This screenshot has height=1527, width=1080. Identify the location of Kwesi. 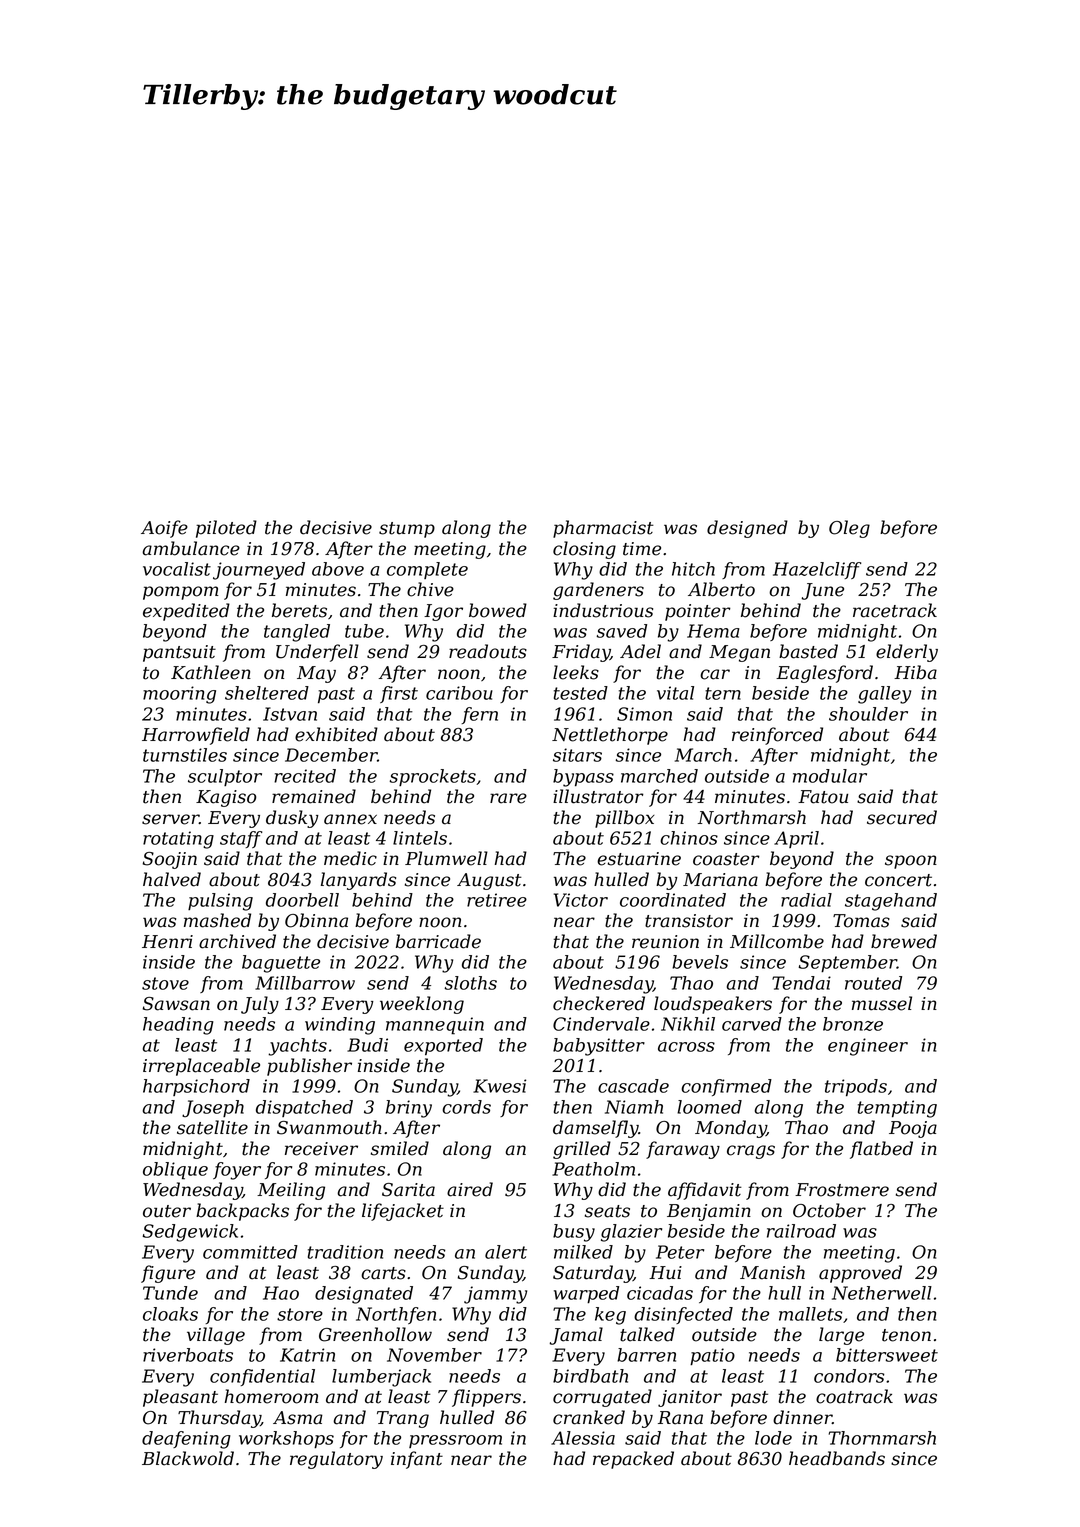
(499, 1086).
